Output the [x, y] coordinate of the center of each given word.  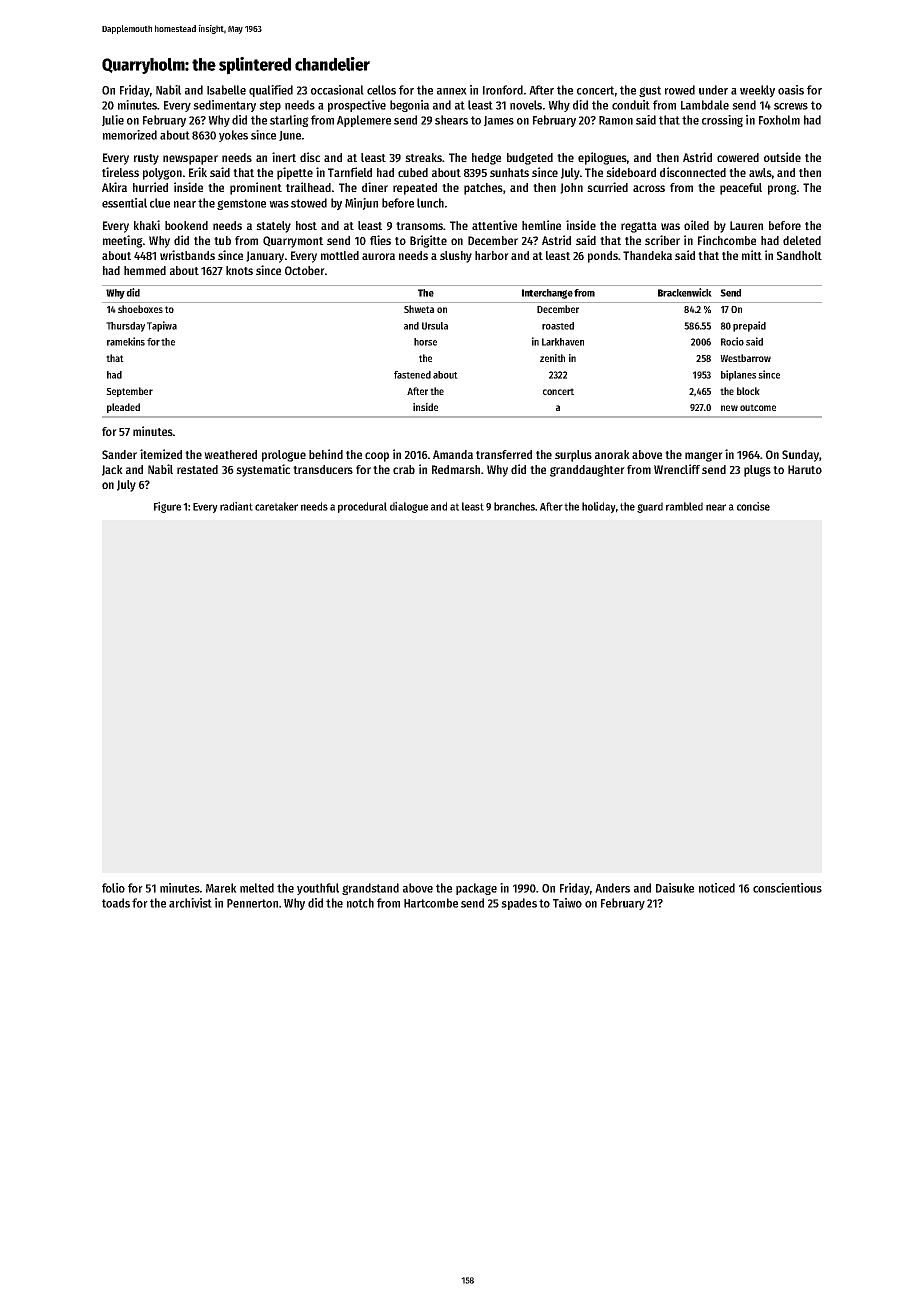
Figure [167, 507]
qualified [271, 91]
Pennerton [252, 903]
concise [753, 506]
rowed [680, 90]
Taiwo [567, 903]
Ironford [503, 90]
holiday [599, 507]
